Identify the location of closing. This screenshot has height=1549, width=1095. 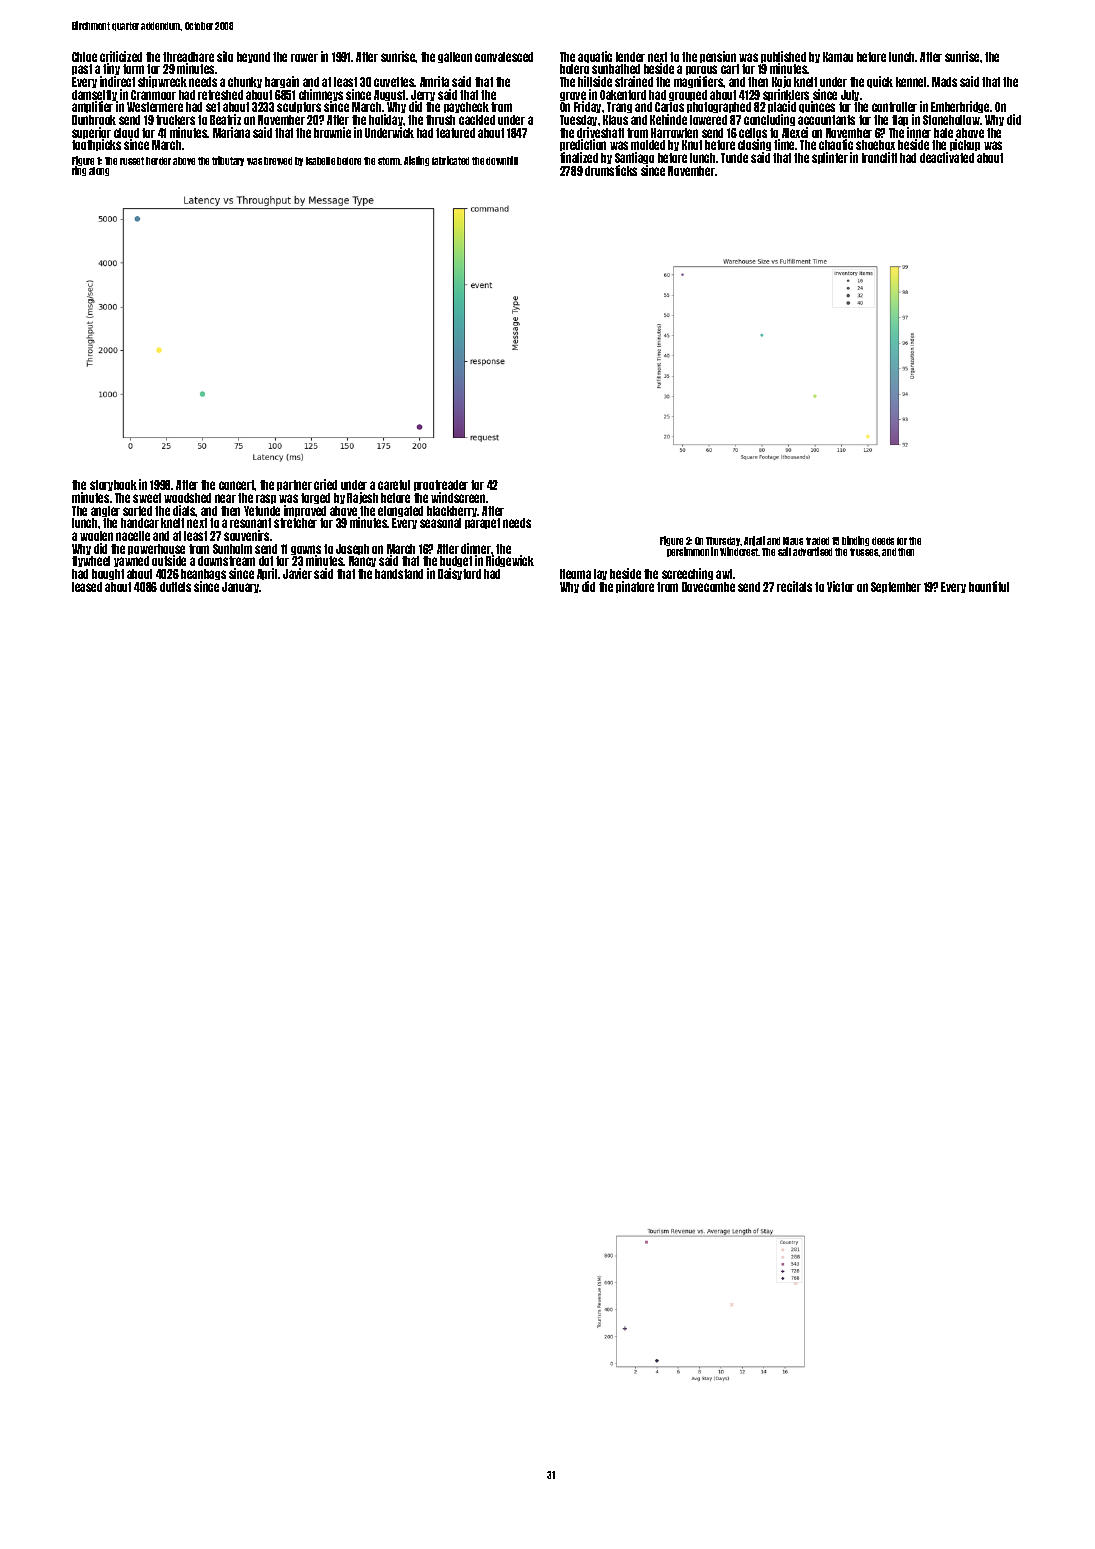
(754, 146).
